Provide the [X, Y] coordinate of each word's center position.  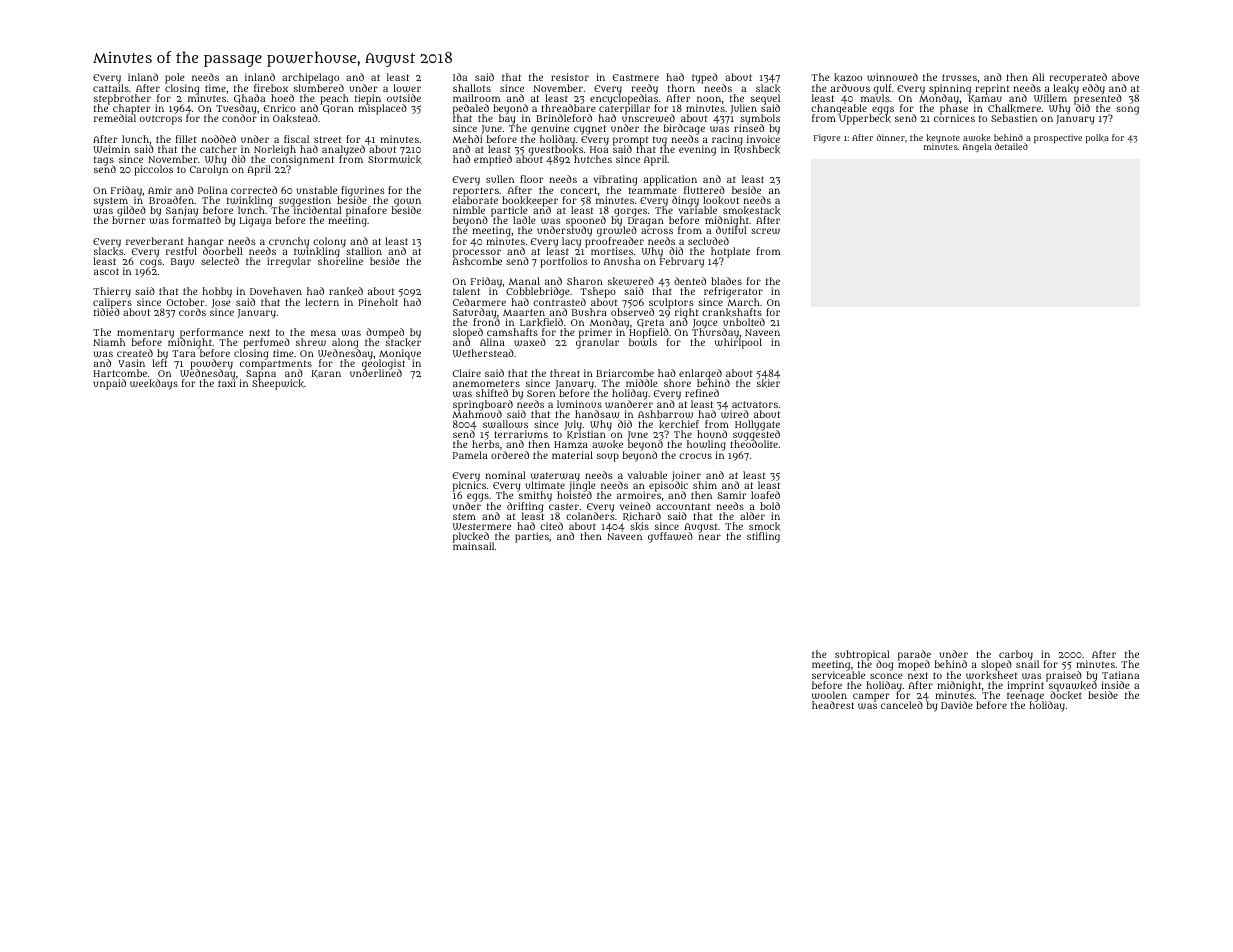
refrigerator [733, 292]
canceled [902, 705]
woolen [829, 695]
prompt [630, 140]
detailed [1011, 146]
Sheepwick [278, 385]
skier [768, 384]
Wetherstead [483, 353]
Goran [338, 109]
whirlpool [738, 344]
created [135, 353]
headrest [833, 705]
